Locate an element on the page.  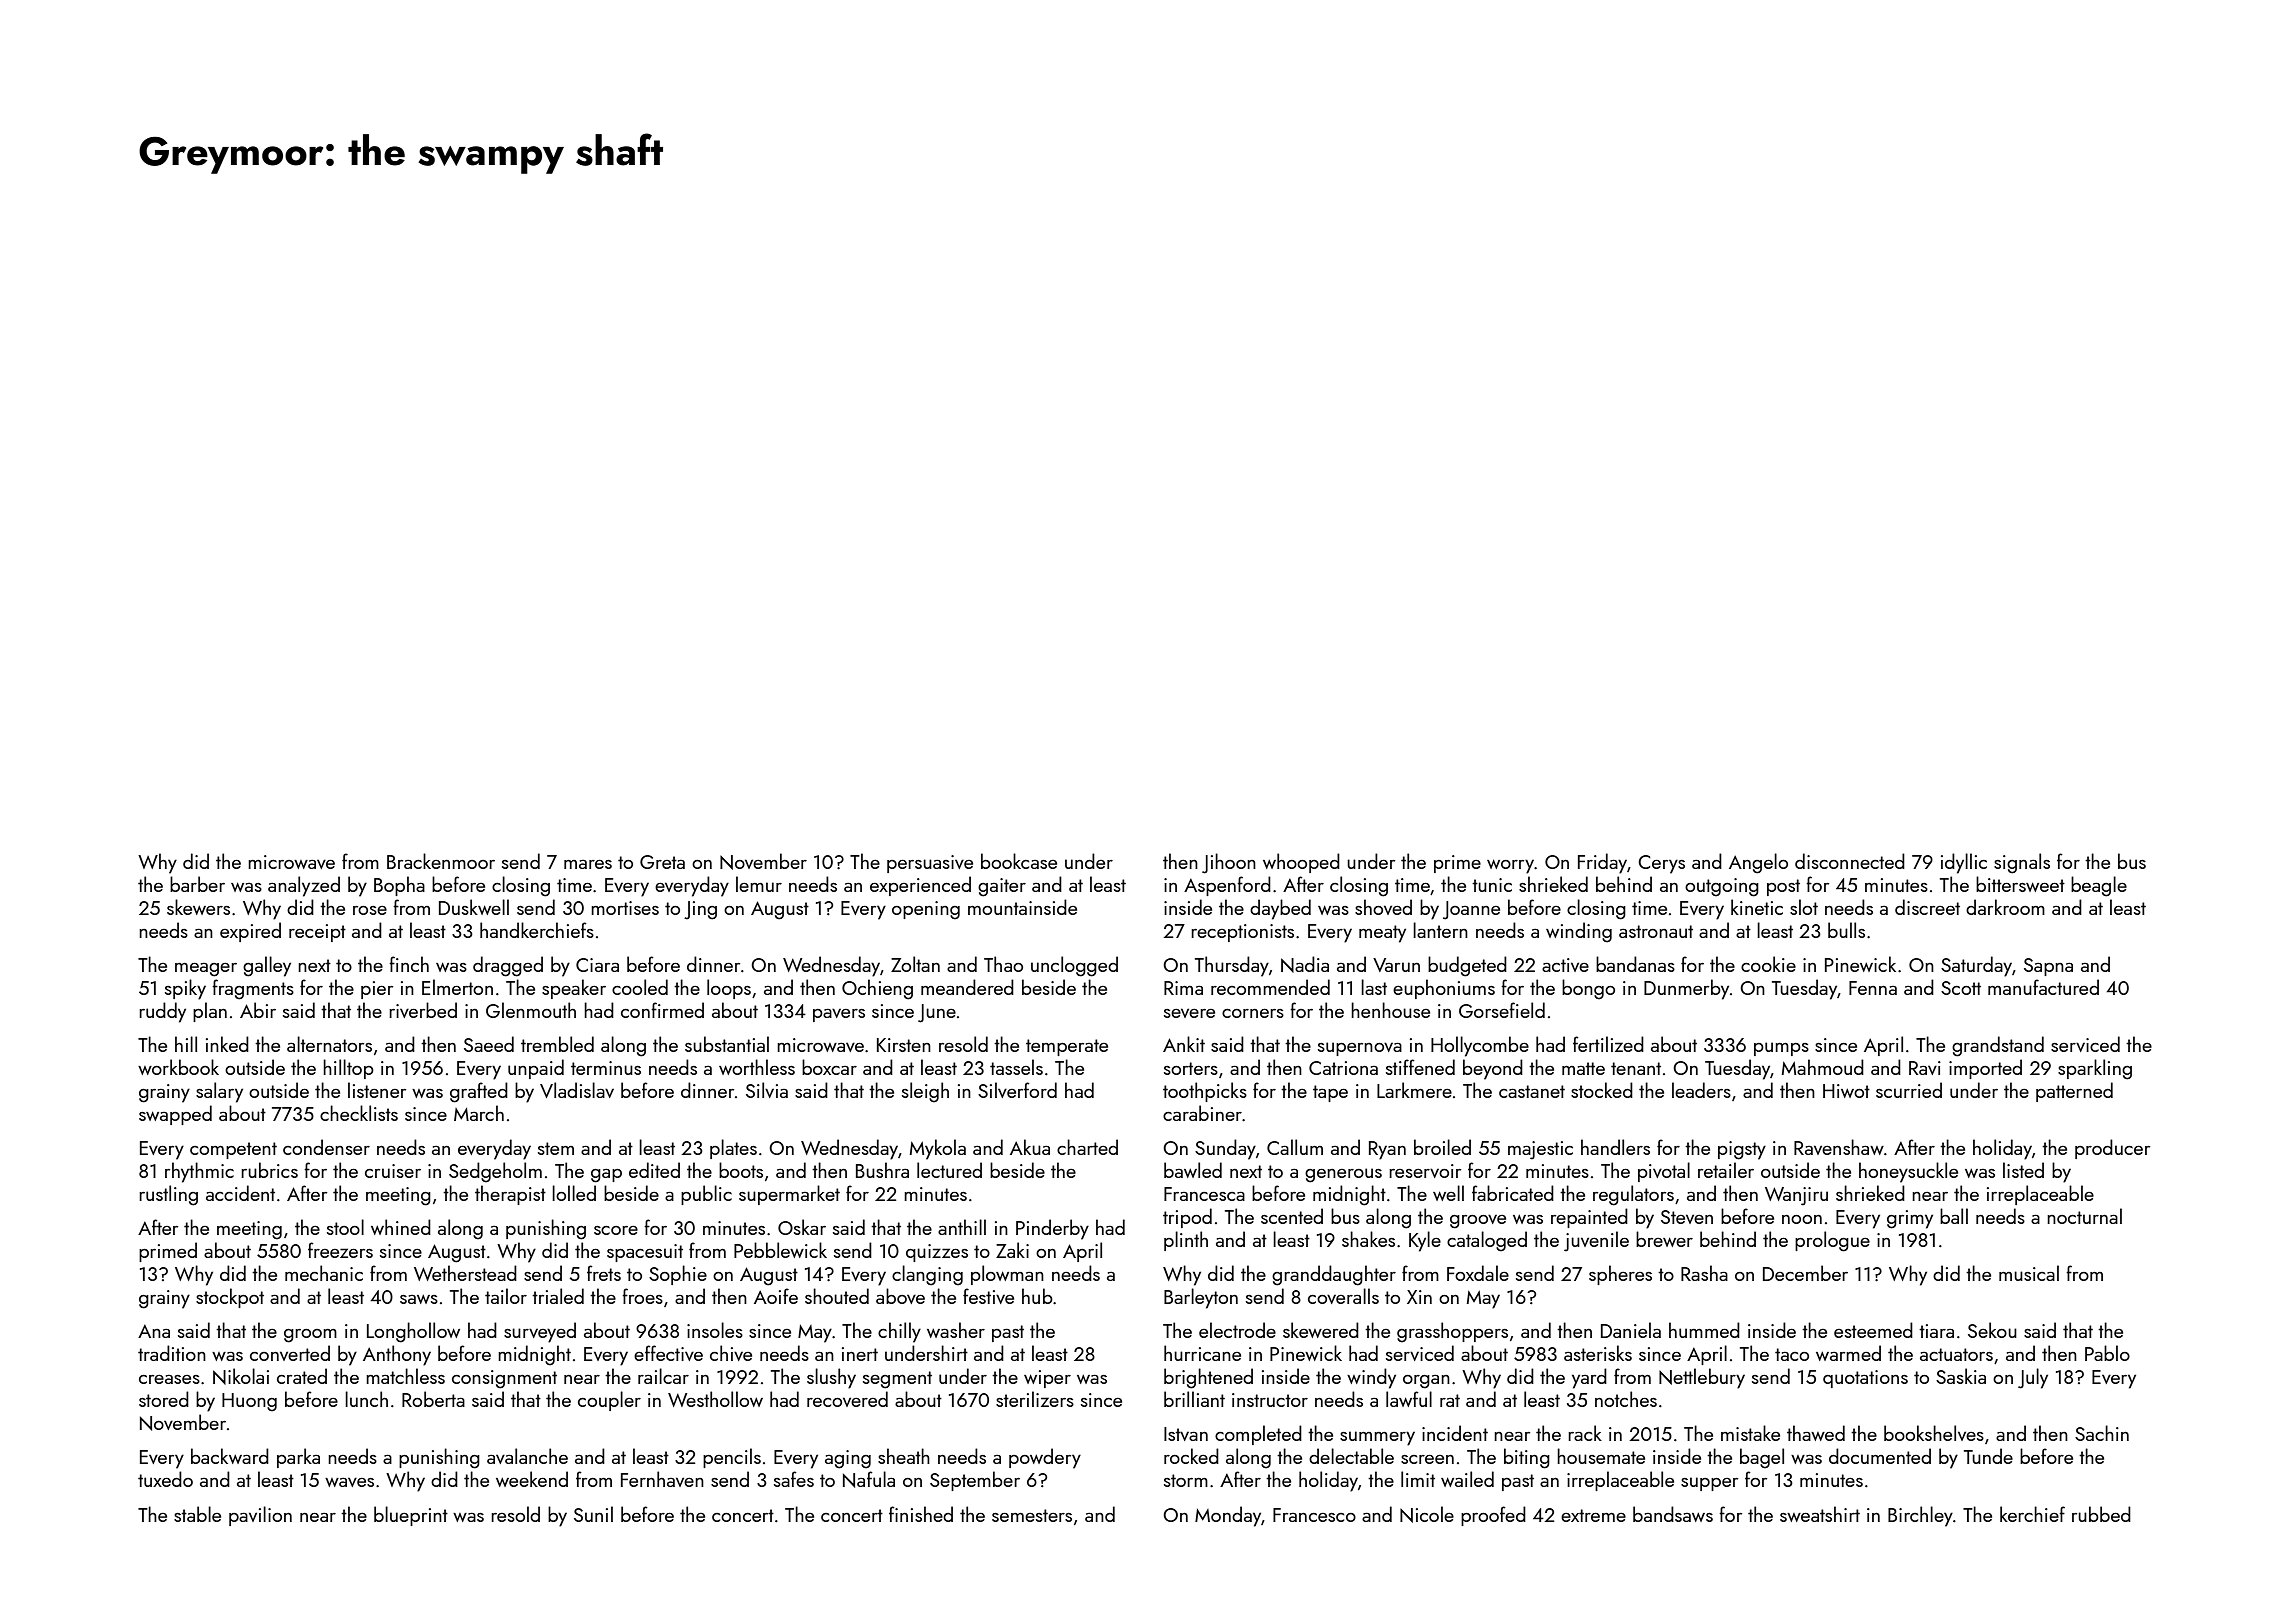
Jihoon is located at coordinates (1229, 863).
